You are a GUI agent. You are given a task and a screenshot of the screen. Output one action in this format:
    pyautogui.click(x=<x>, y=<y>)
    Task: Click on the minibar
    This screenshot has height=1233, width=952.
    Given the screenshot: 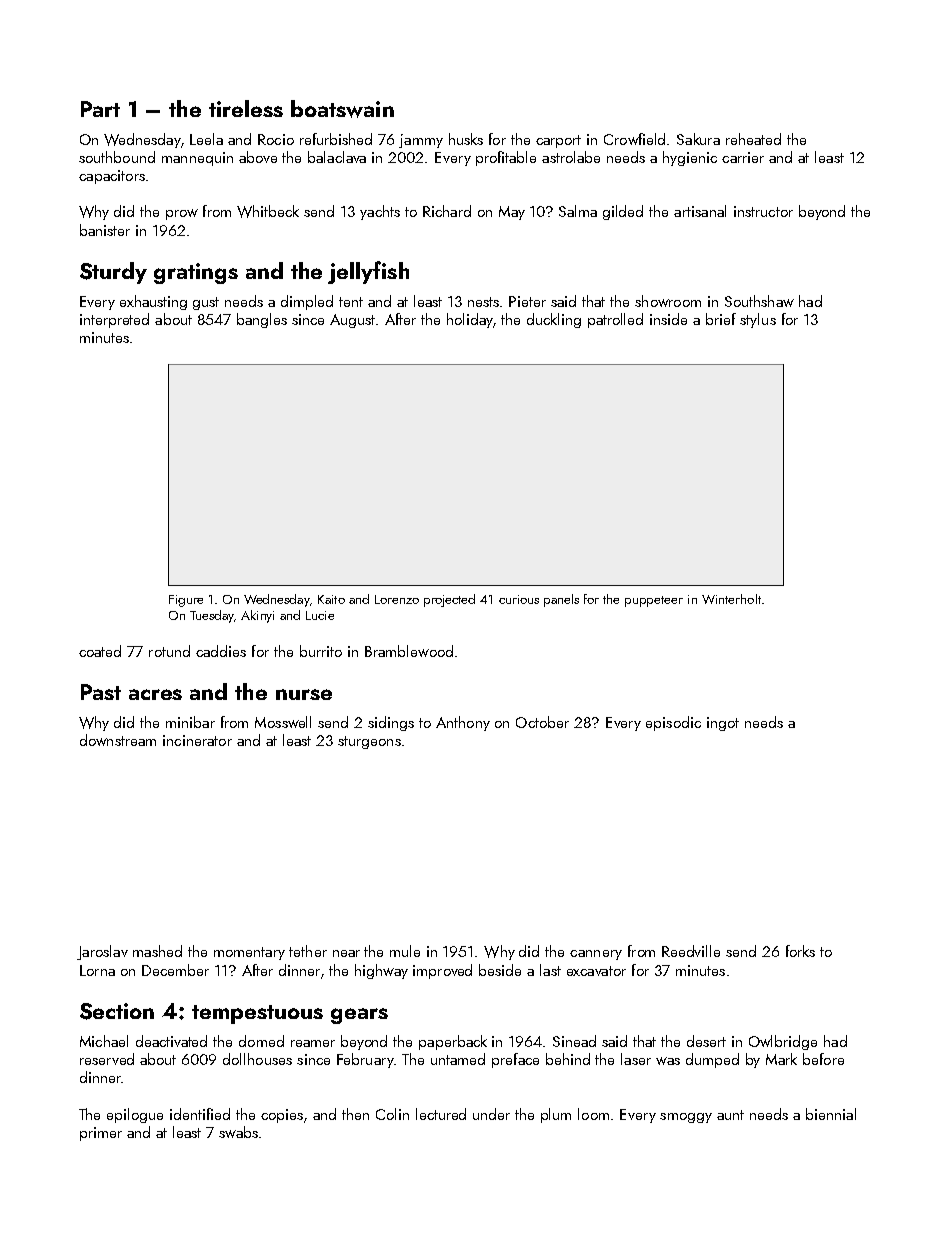 What is the action you would take?
    pyautogui.click(x=190, y=722)
